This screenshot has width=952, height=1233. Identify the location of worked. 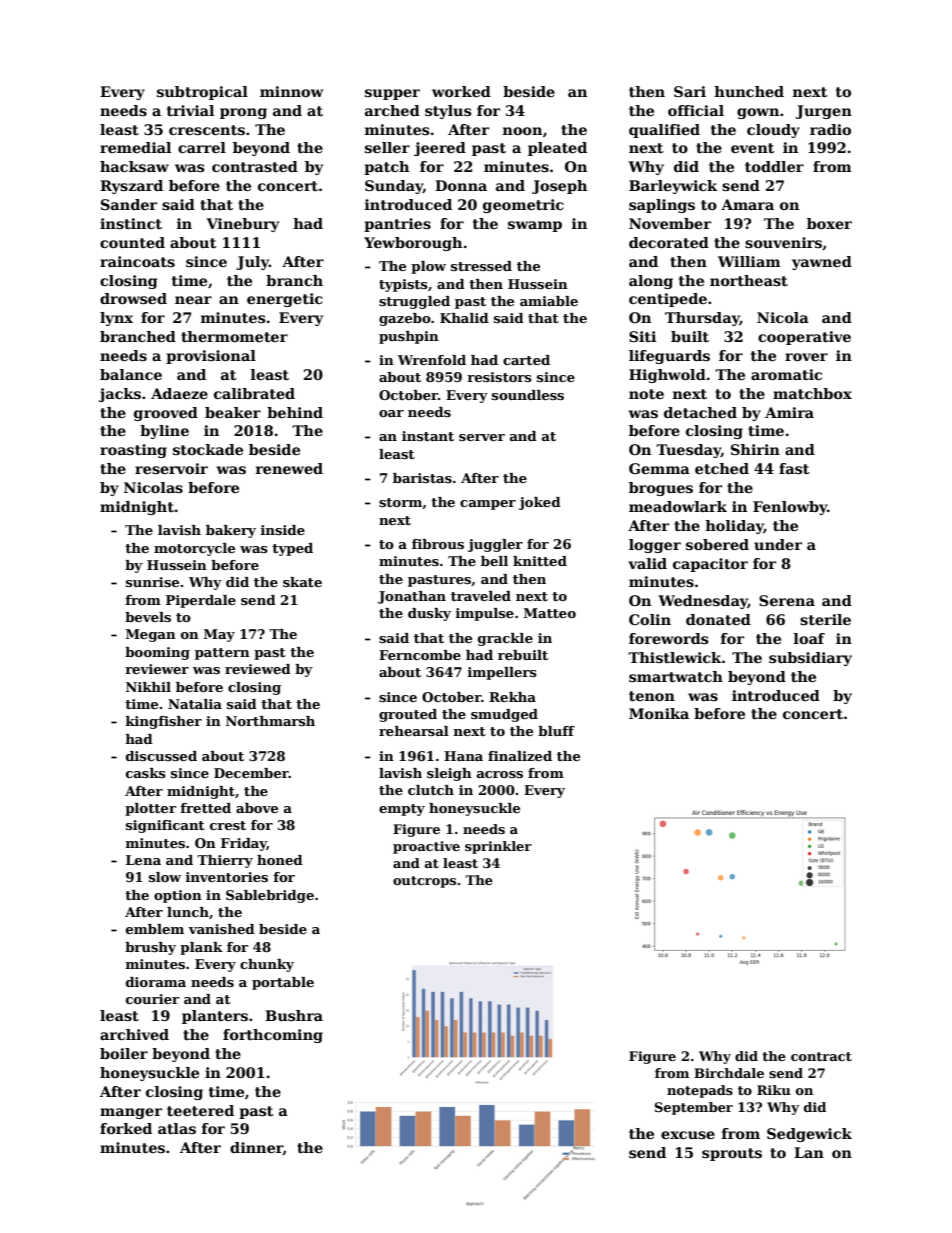
(461, 91).
